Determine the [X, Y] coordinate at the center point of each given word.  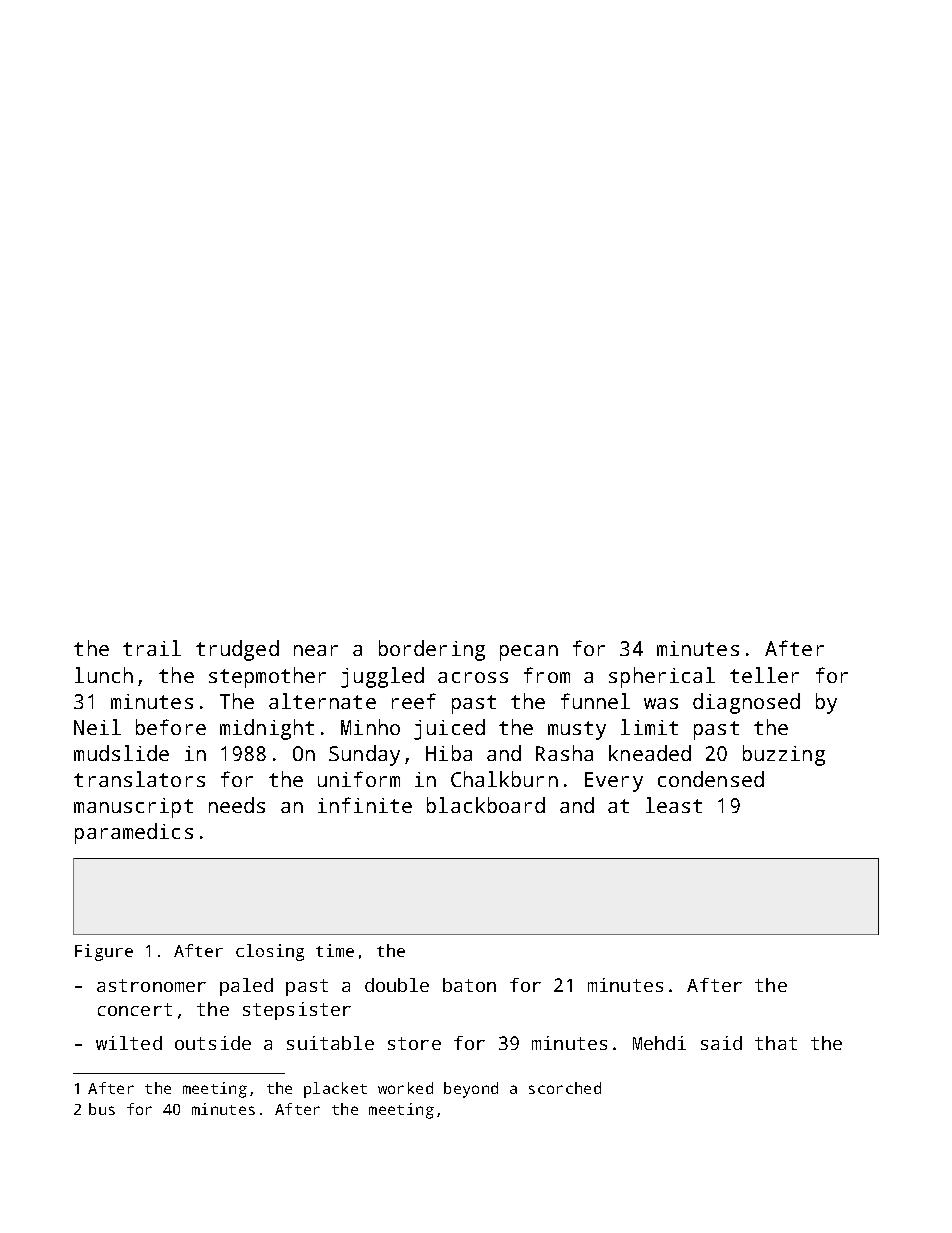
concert [135, 1009]
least [674, 805]
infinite [365, 805]
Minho [370, 727]
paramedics [134, 833]
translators [139, 779]
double [397, 985]
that [776, 1043]
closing [270, 952]
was [661, 703]
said [721, 1043]
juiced [449, 729]
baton [469, 985]
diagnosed [746, 703]
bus [102, 1109]
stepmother [267, 677]
